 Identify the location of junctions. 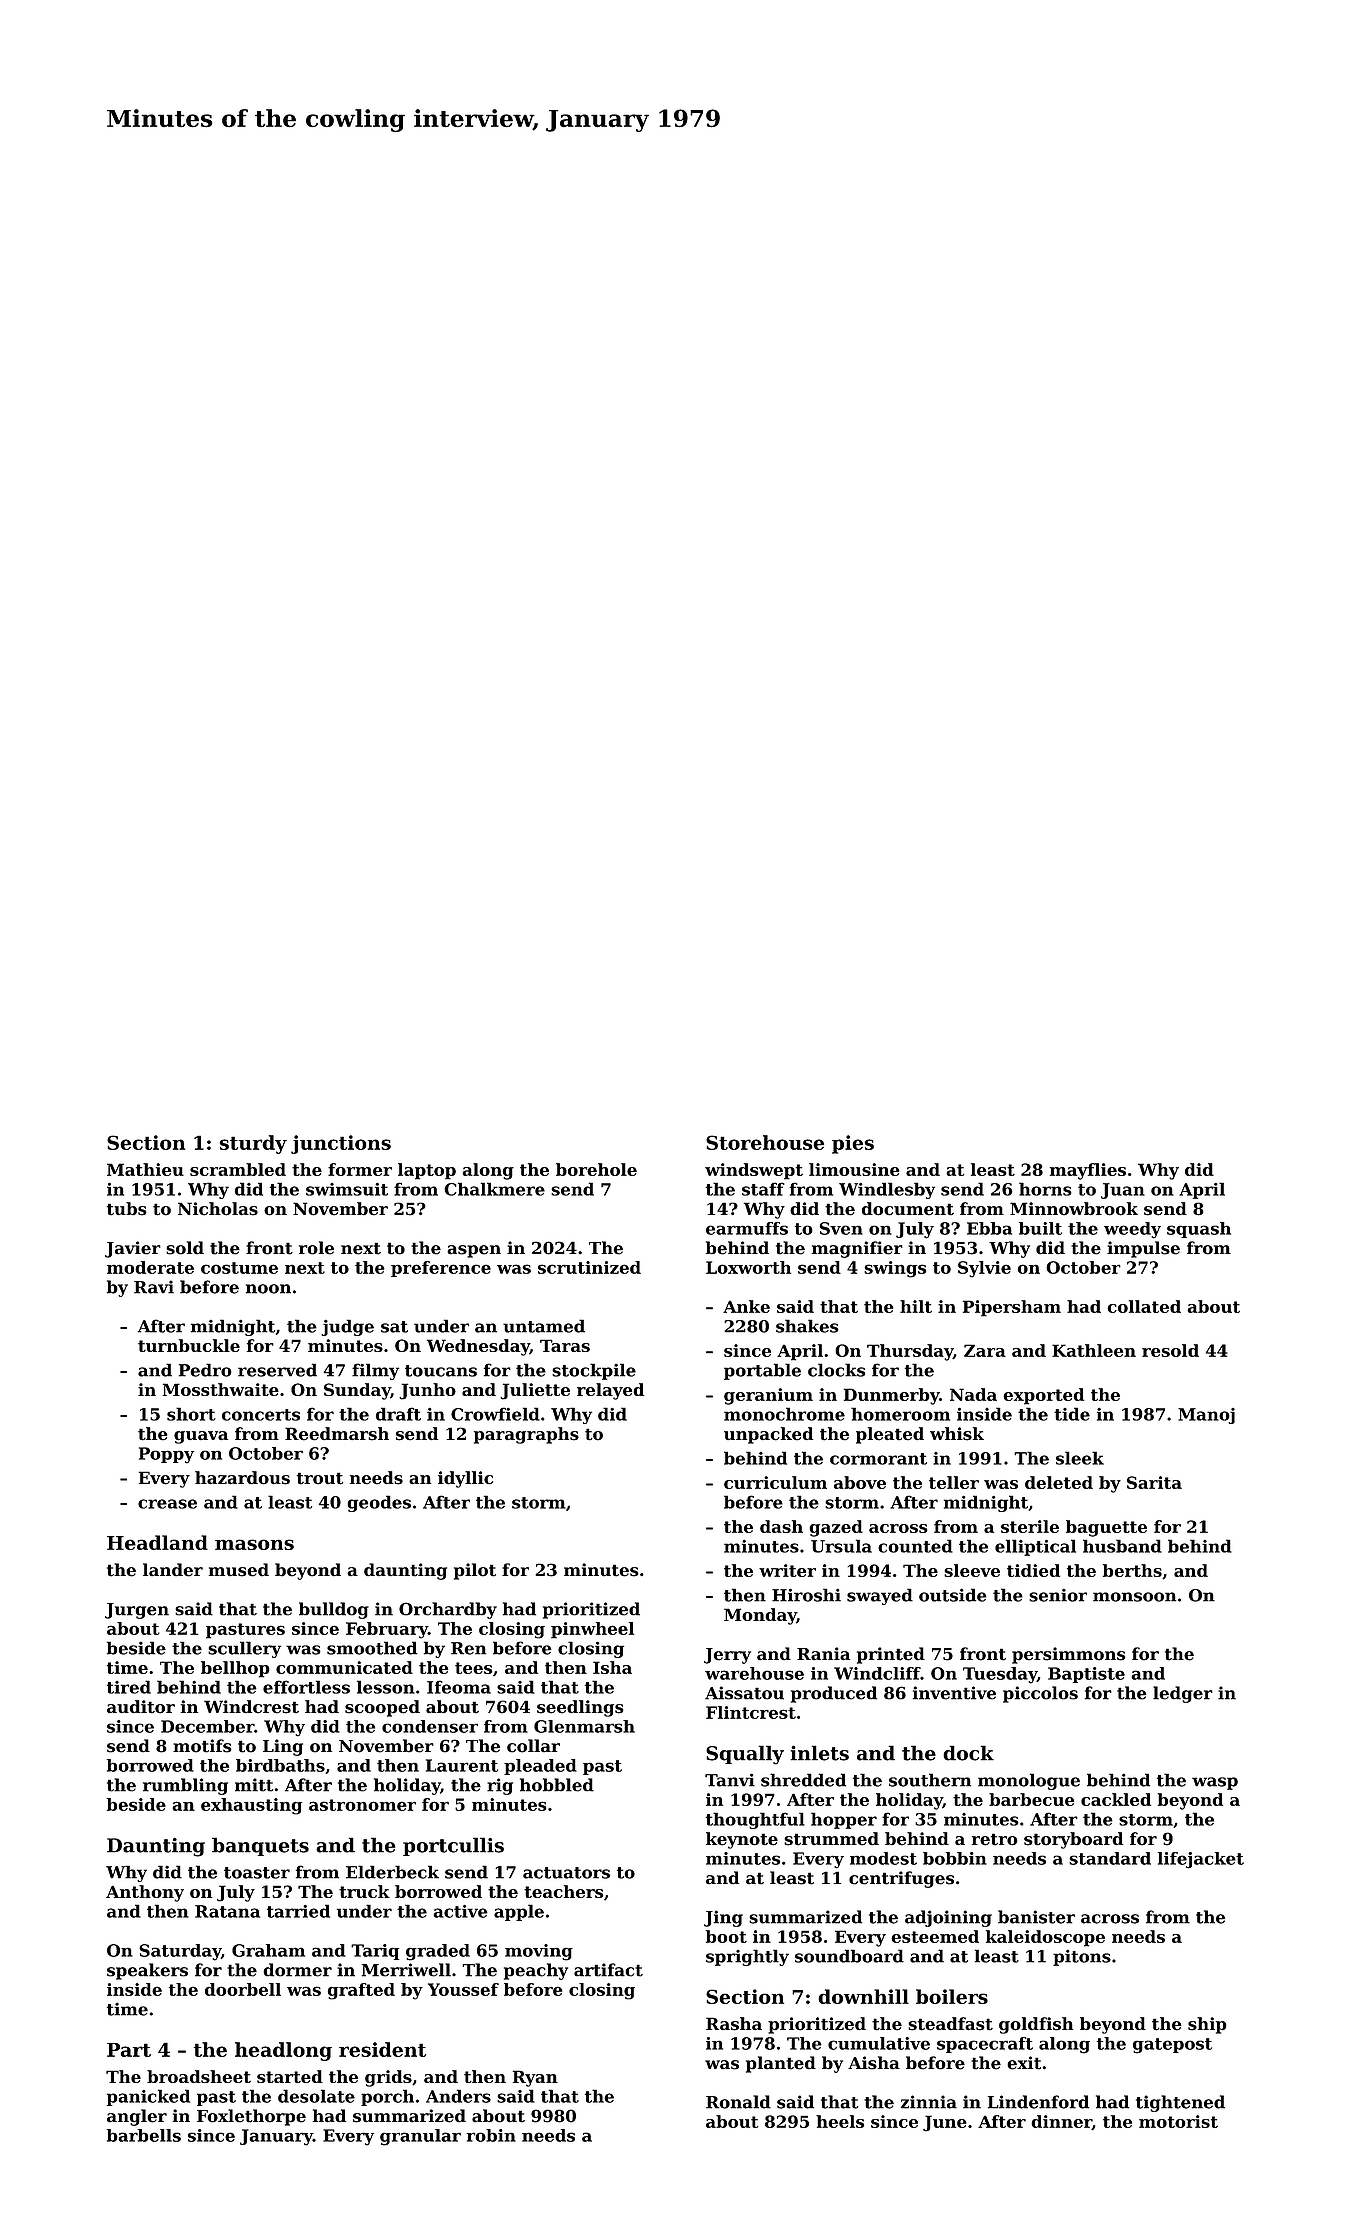
(341, 1144).
